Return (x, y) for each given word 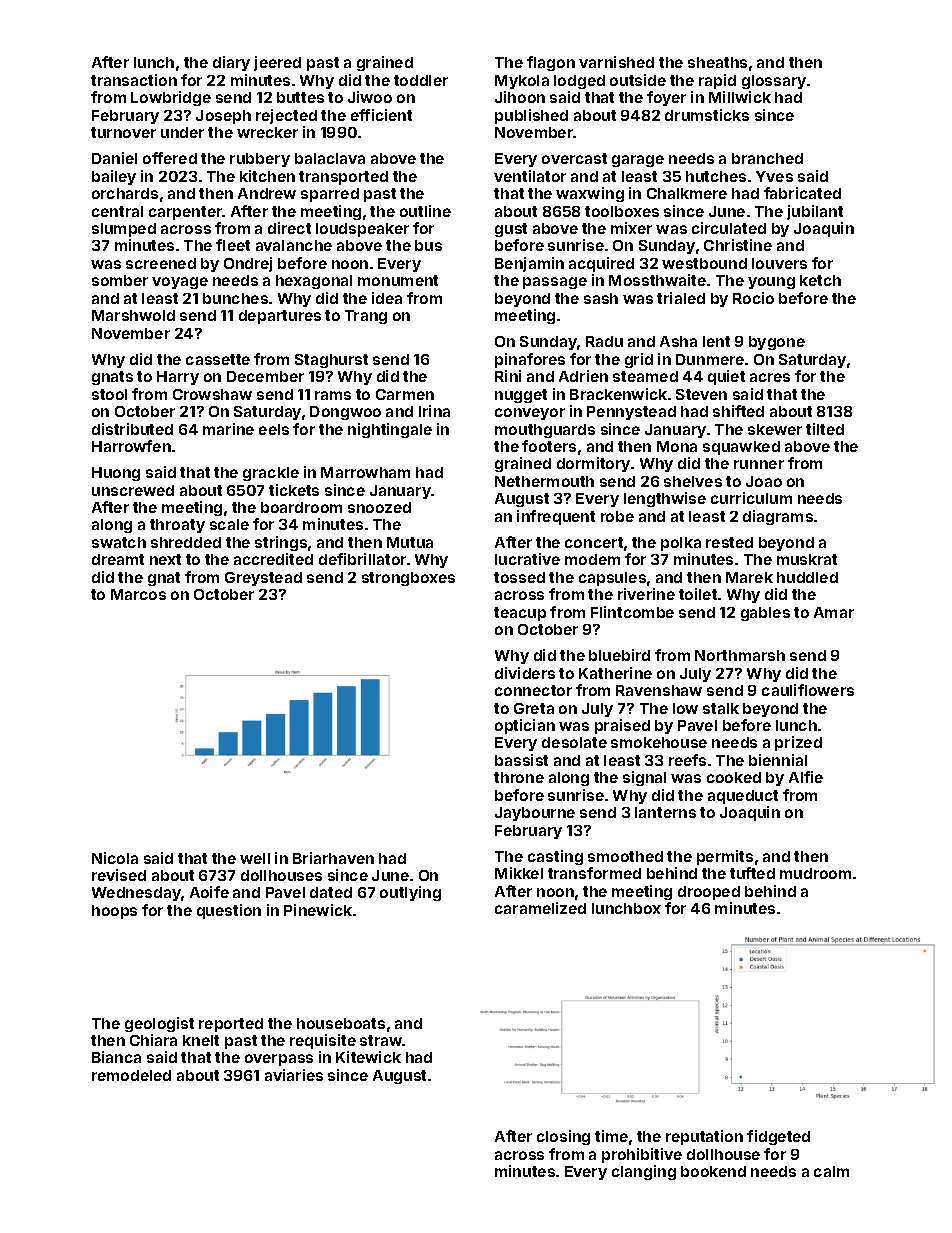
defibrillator (362, 559)
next (165, 559)
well (255, 858)
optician (525, 726)
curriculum (751, 498)
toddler (421, 80)
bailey (114, 177)
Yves (774, 176)
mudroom (815, 873)
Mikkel (519, 873)
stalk (721, 708)
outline (425, 211)
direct (289, 228)
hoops (114, 912)
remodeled (131, 1075)
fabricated (802, 193)
